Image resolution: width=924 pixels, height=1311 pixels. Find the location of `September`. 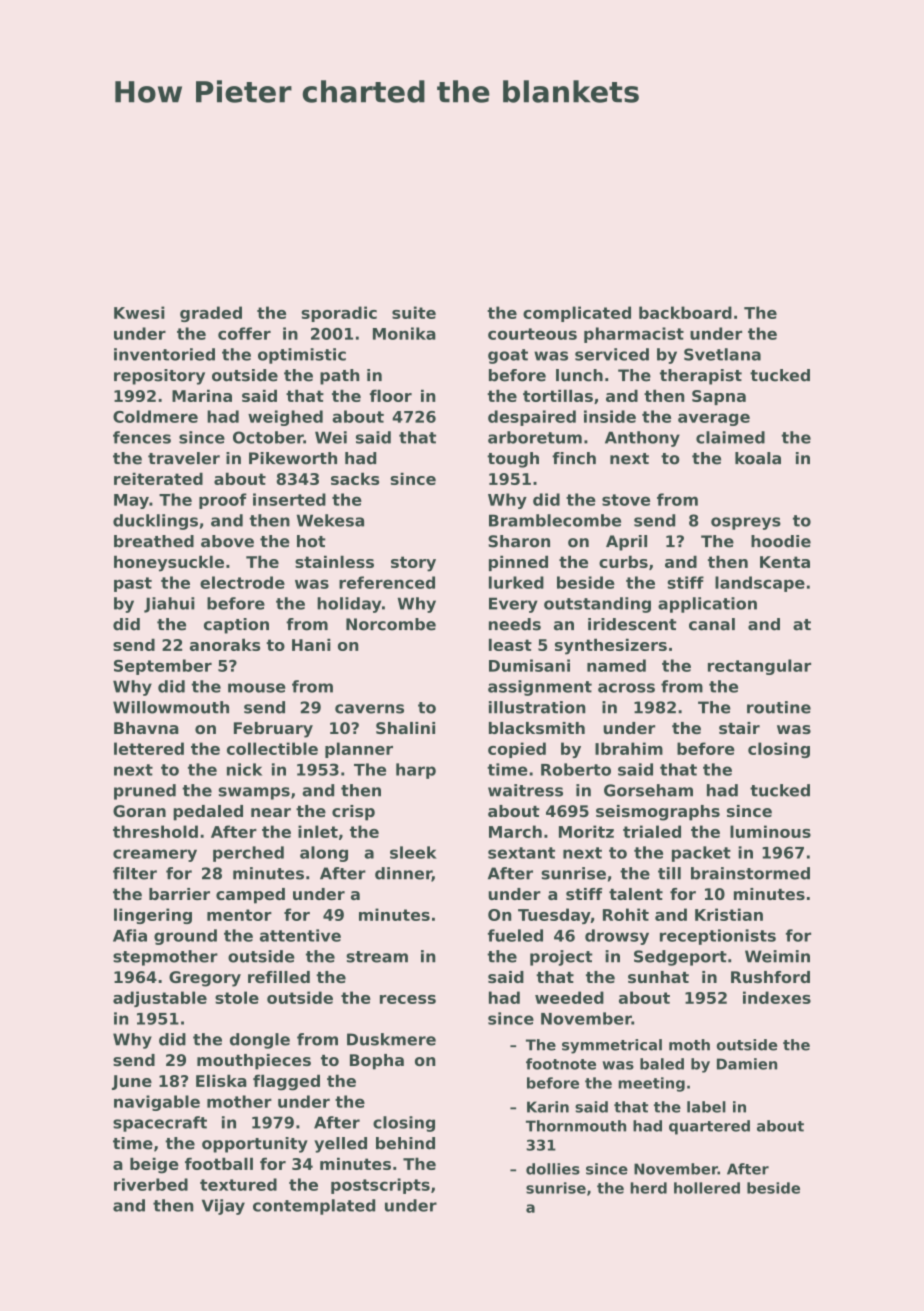

September is located at coordinates (163, 667).
